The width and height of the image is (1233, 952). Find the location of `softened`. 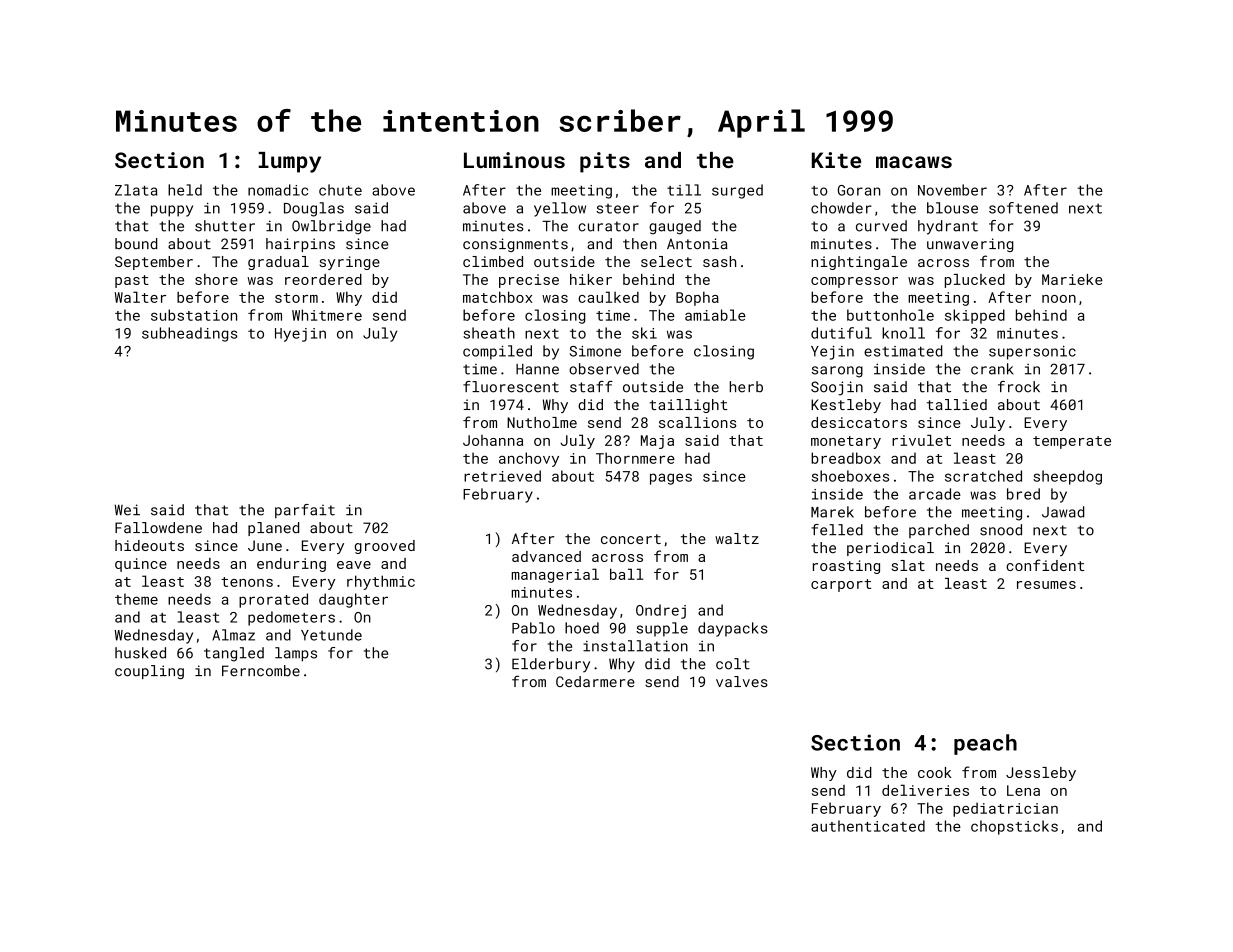

softened is located at coordinates (1023, 208).
